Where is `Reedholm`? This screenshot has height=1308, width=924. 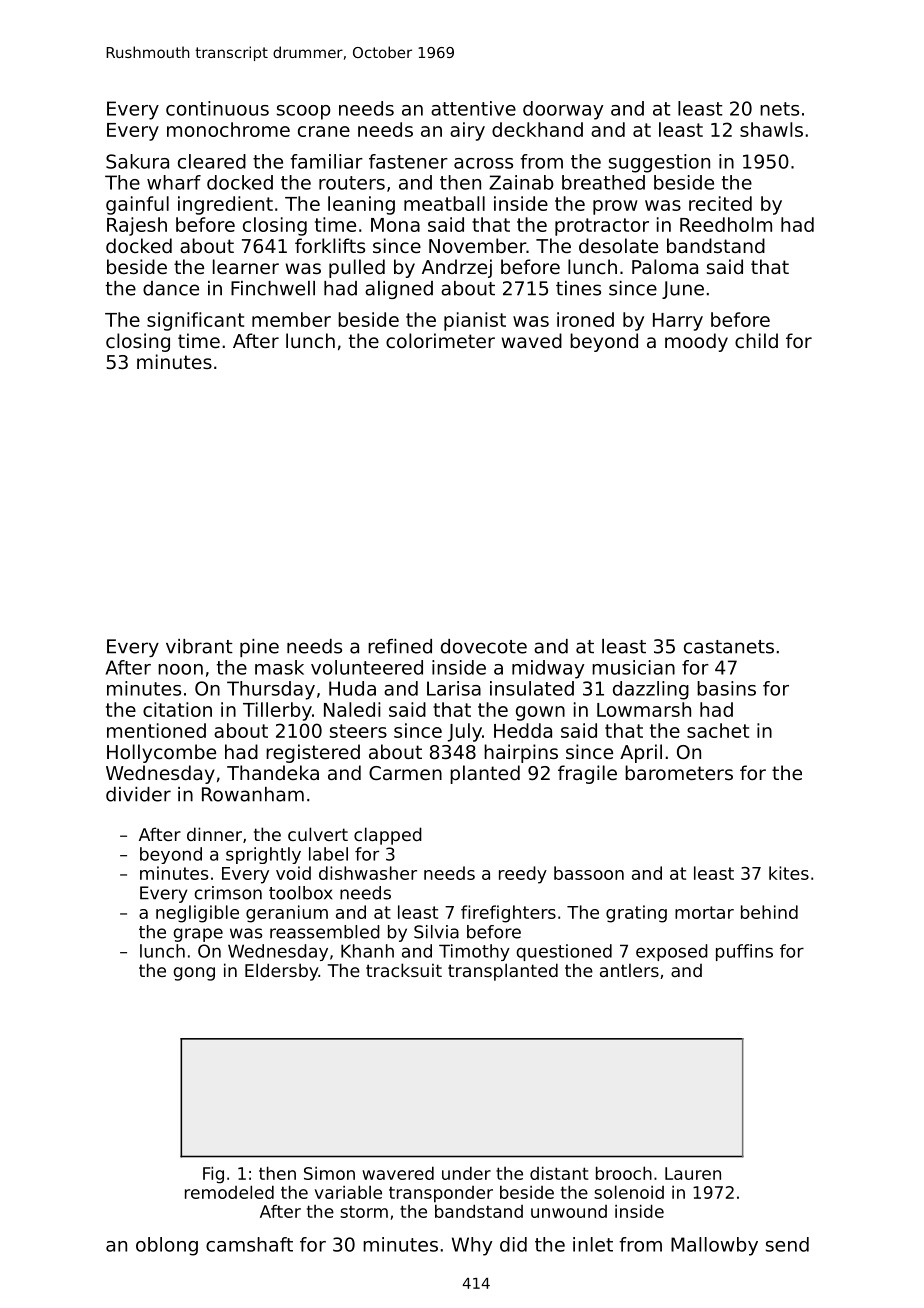
Reedholm is located at coordinates (726, 224).
